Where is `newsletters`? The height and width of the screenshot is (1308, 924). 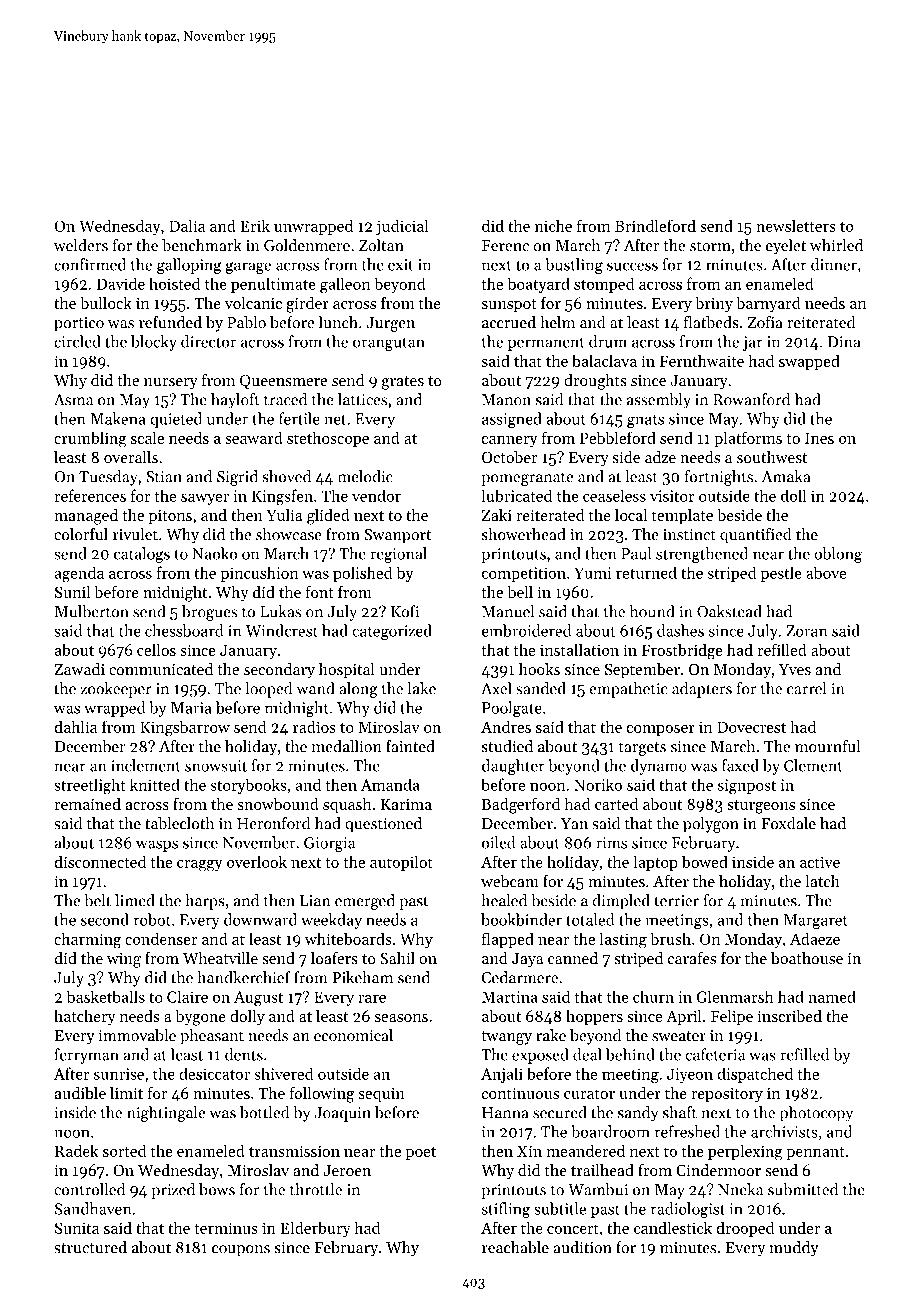
newsletters is located at coordinates (796, 225).
